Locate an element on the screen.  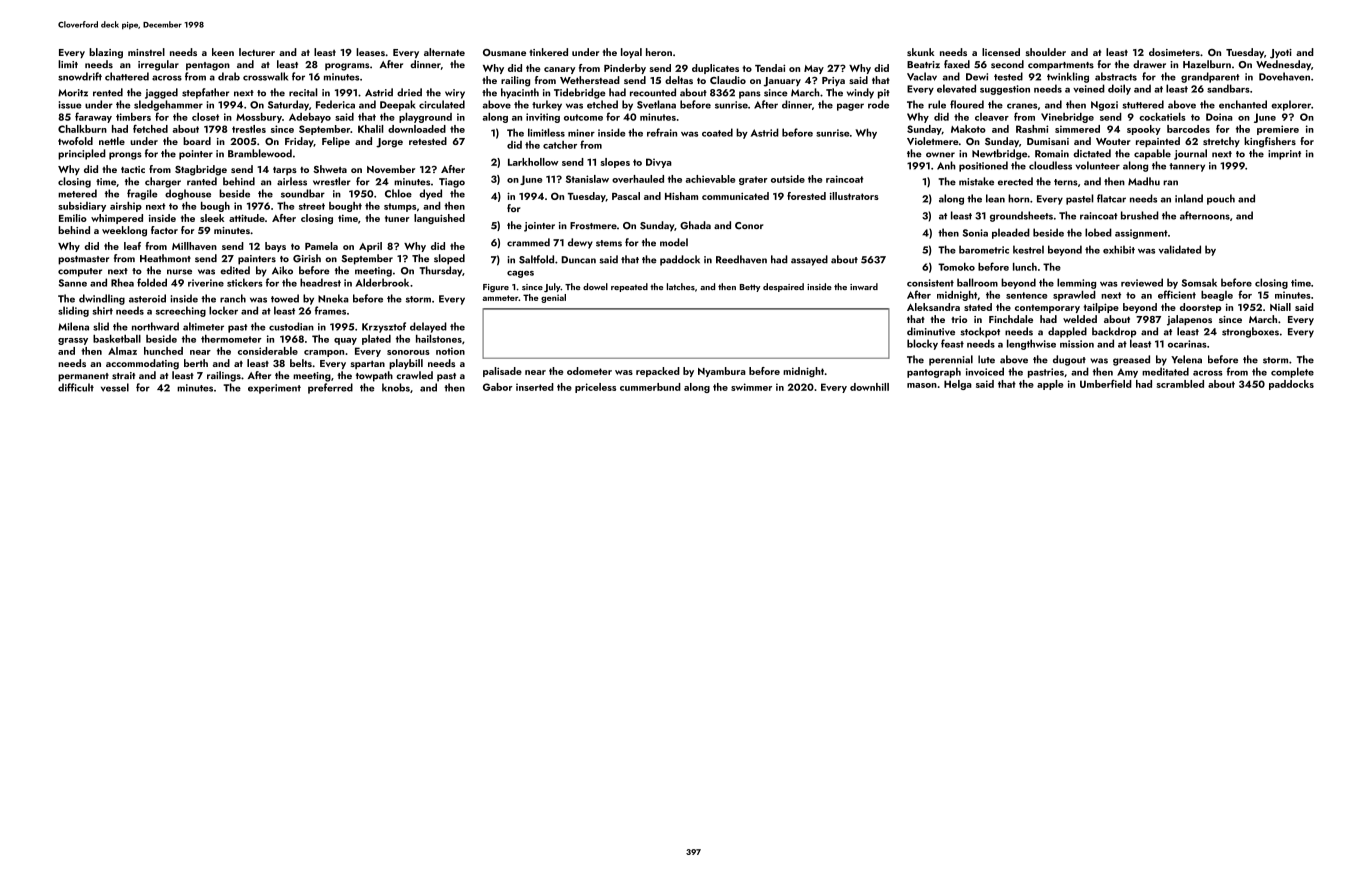
vessel is located at coordinates (115, 387).
